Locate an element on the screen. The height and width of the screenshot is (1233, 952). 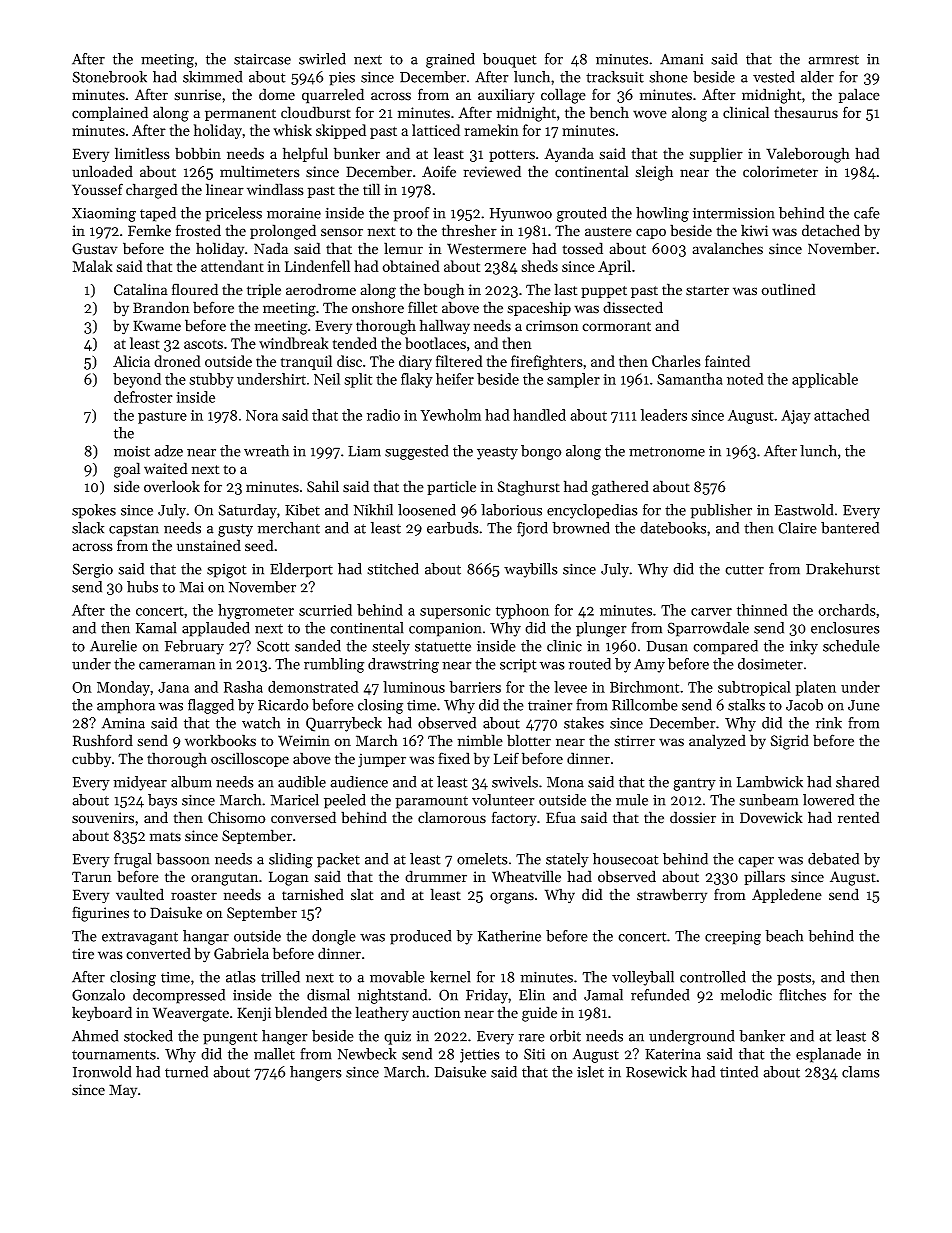
decompressed is located at coordinates (179, 996).
